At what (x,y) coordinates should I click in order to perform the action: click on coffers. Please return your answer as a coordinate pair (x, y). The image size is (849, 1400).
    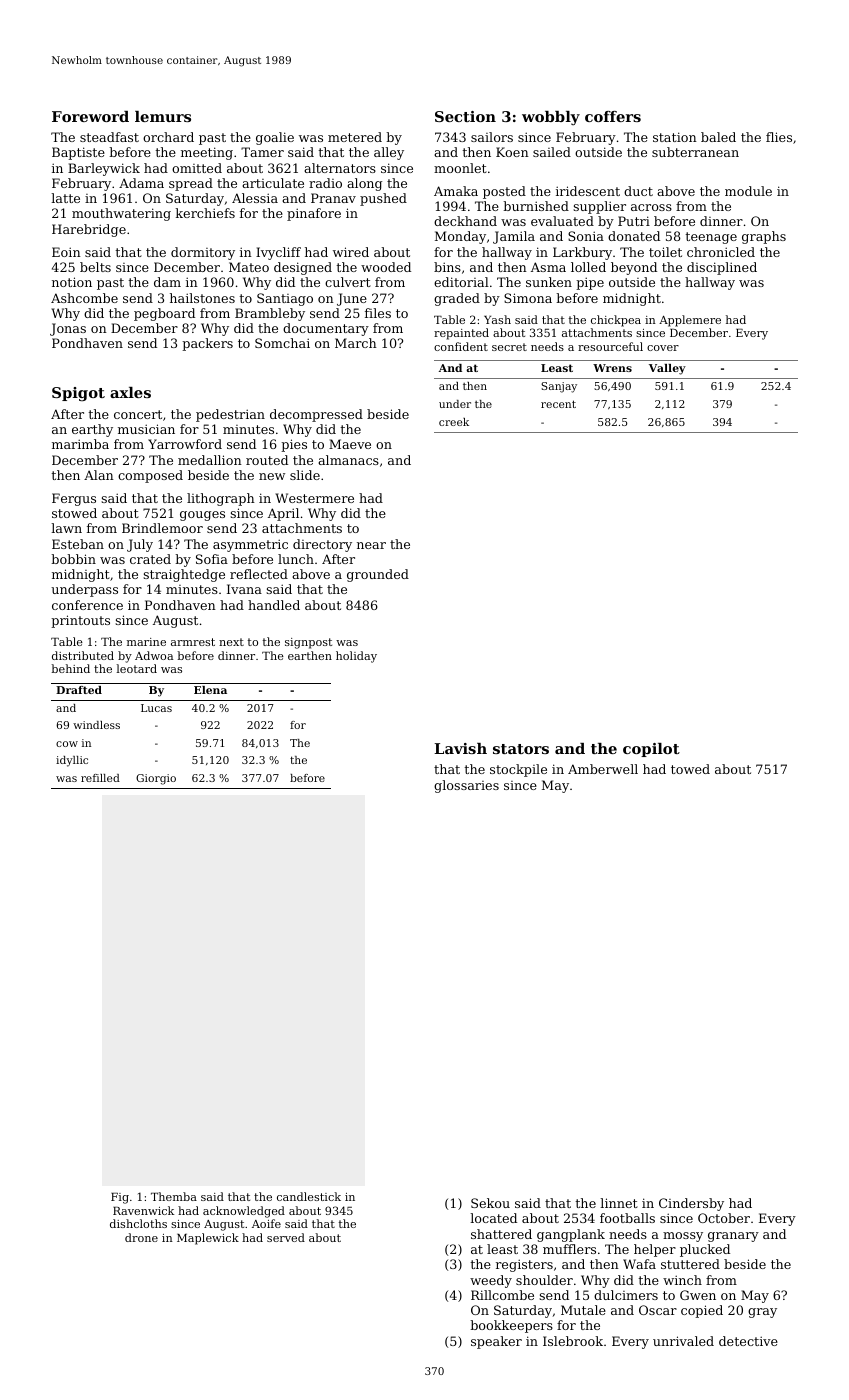
    Looking at the image, I should click on (613, 116).
